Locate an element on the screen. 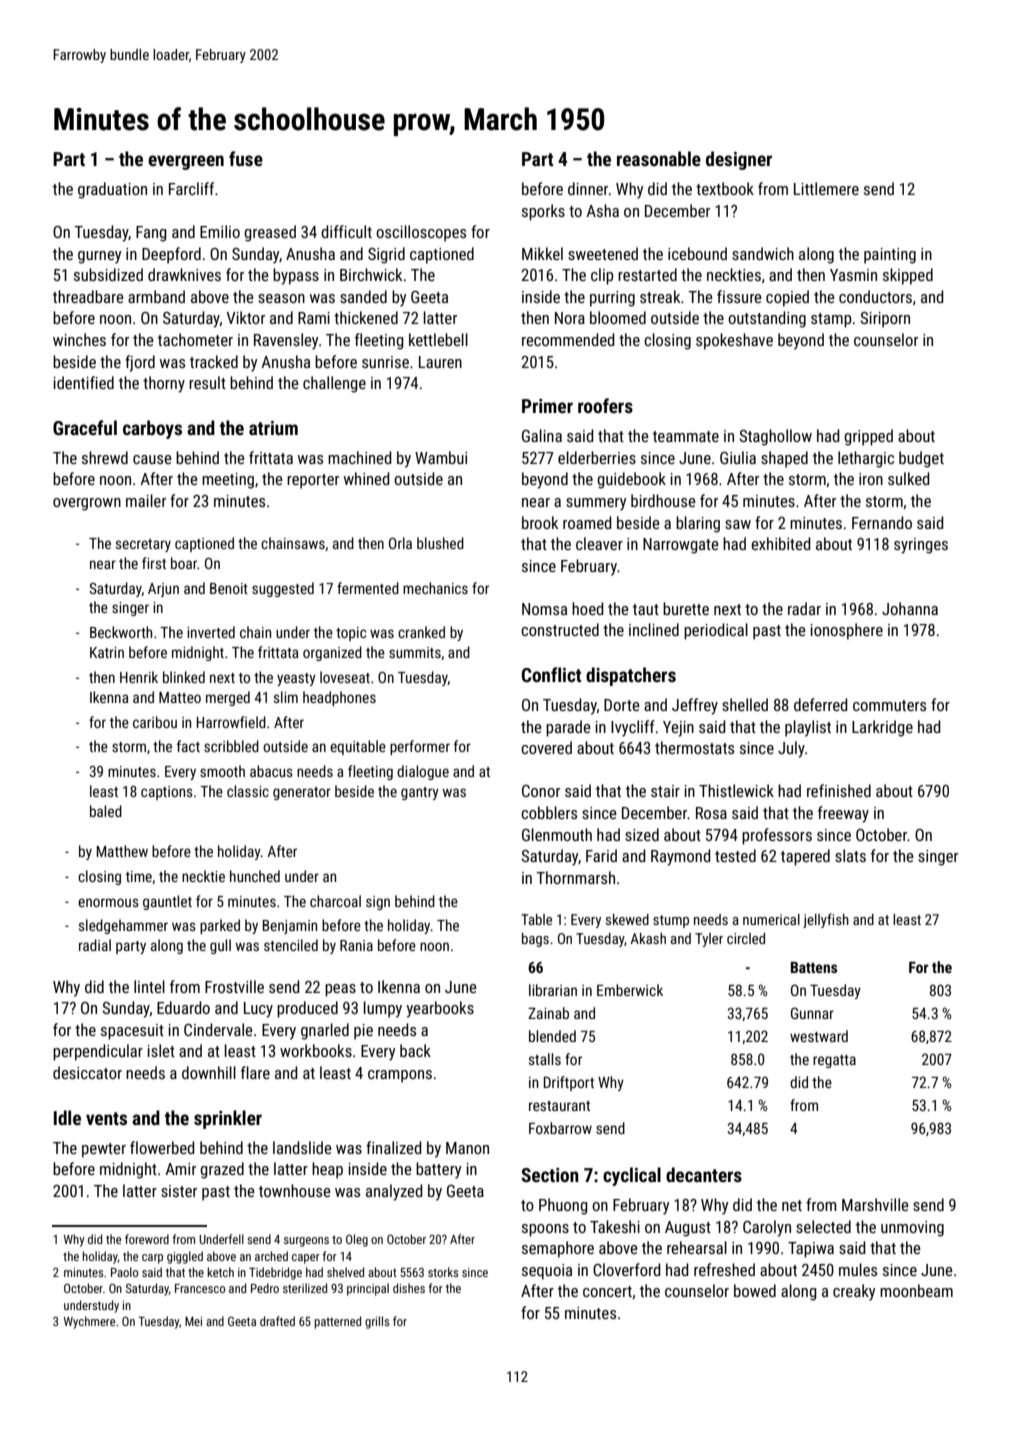  meeting is located at coordinates (228, 481).
